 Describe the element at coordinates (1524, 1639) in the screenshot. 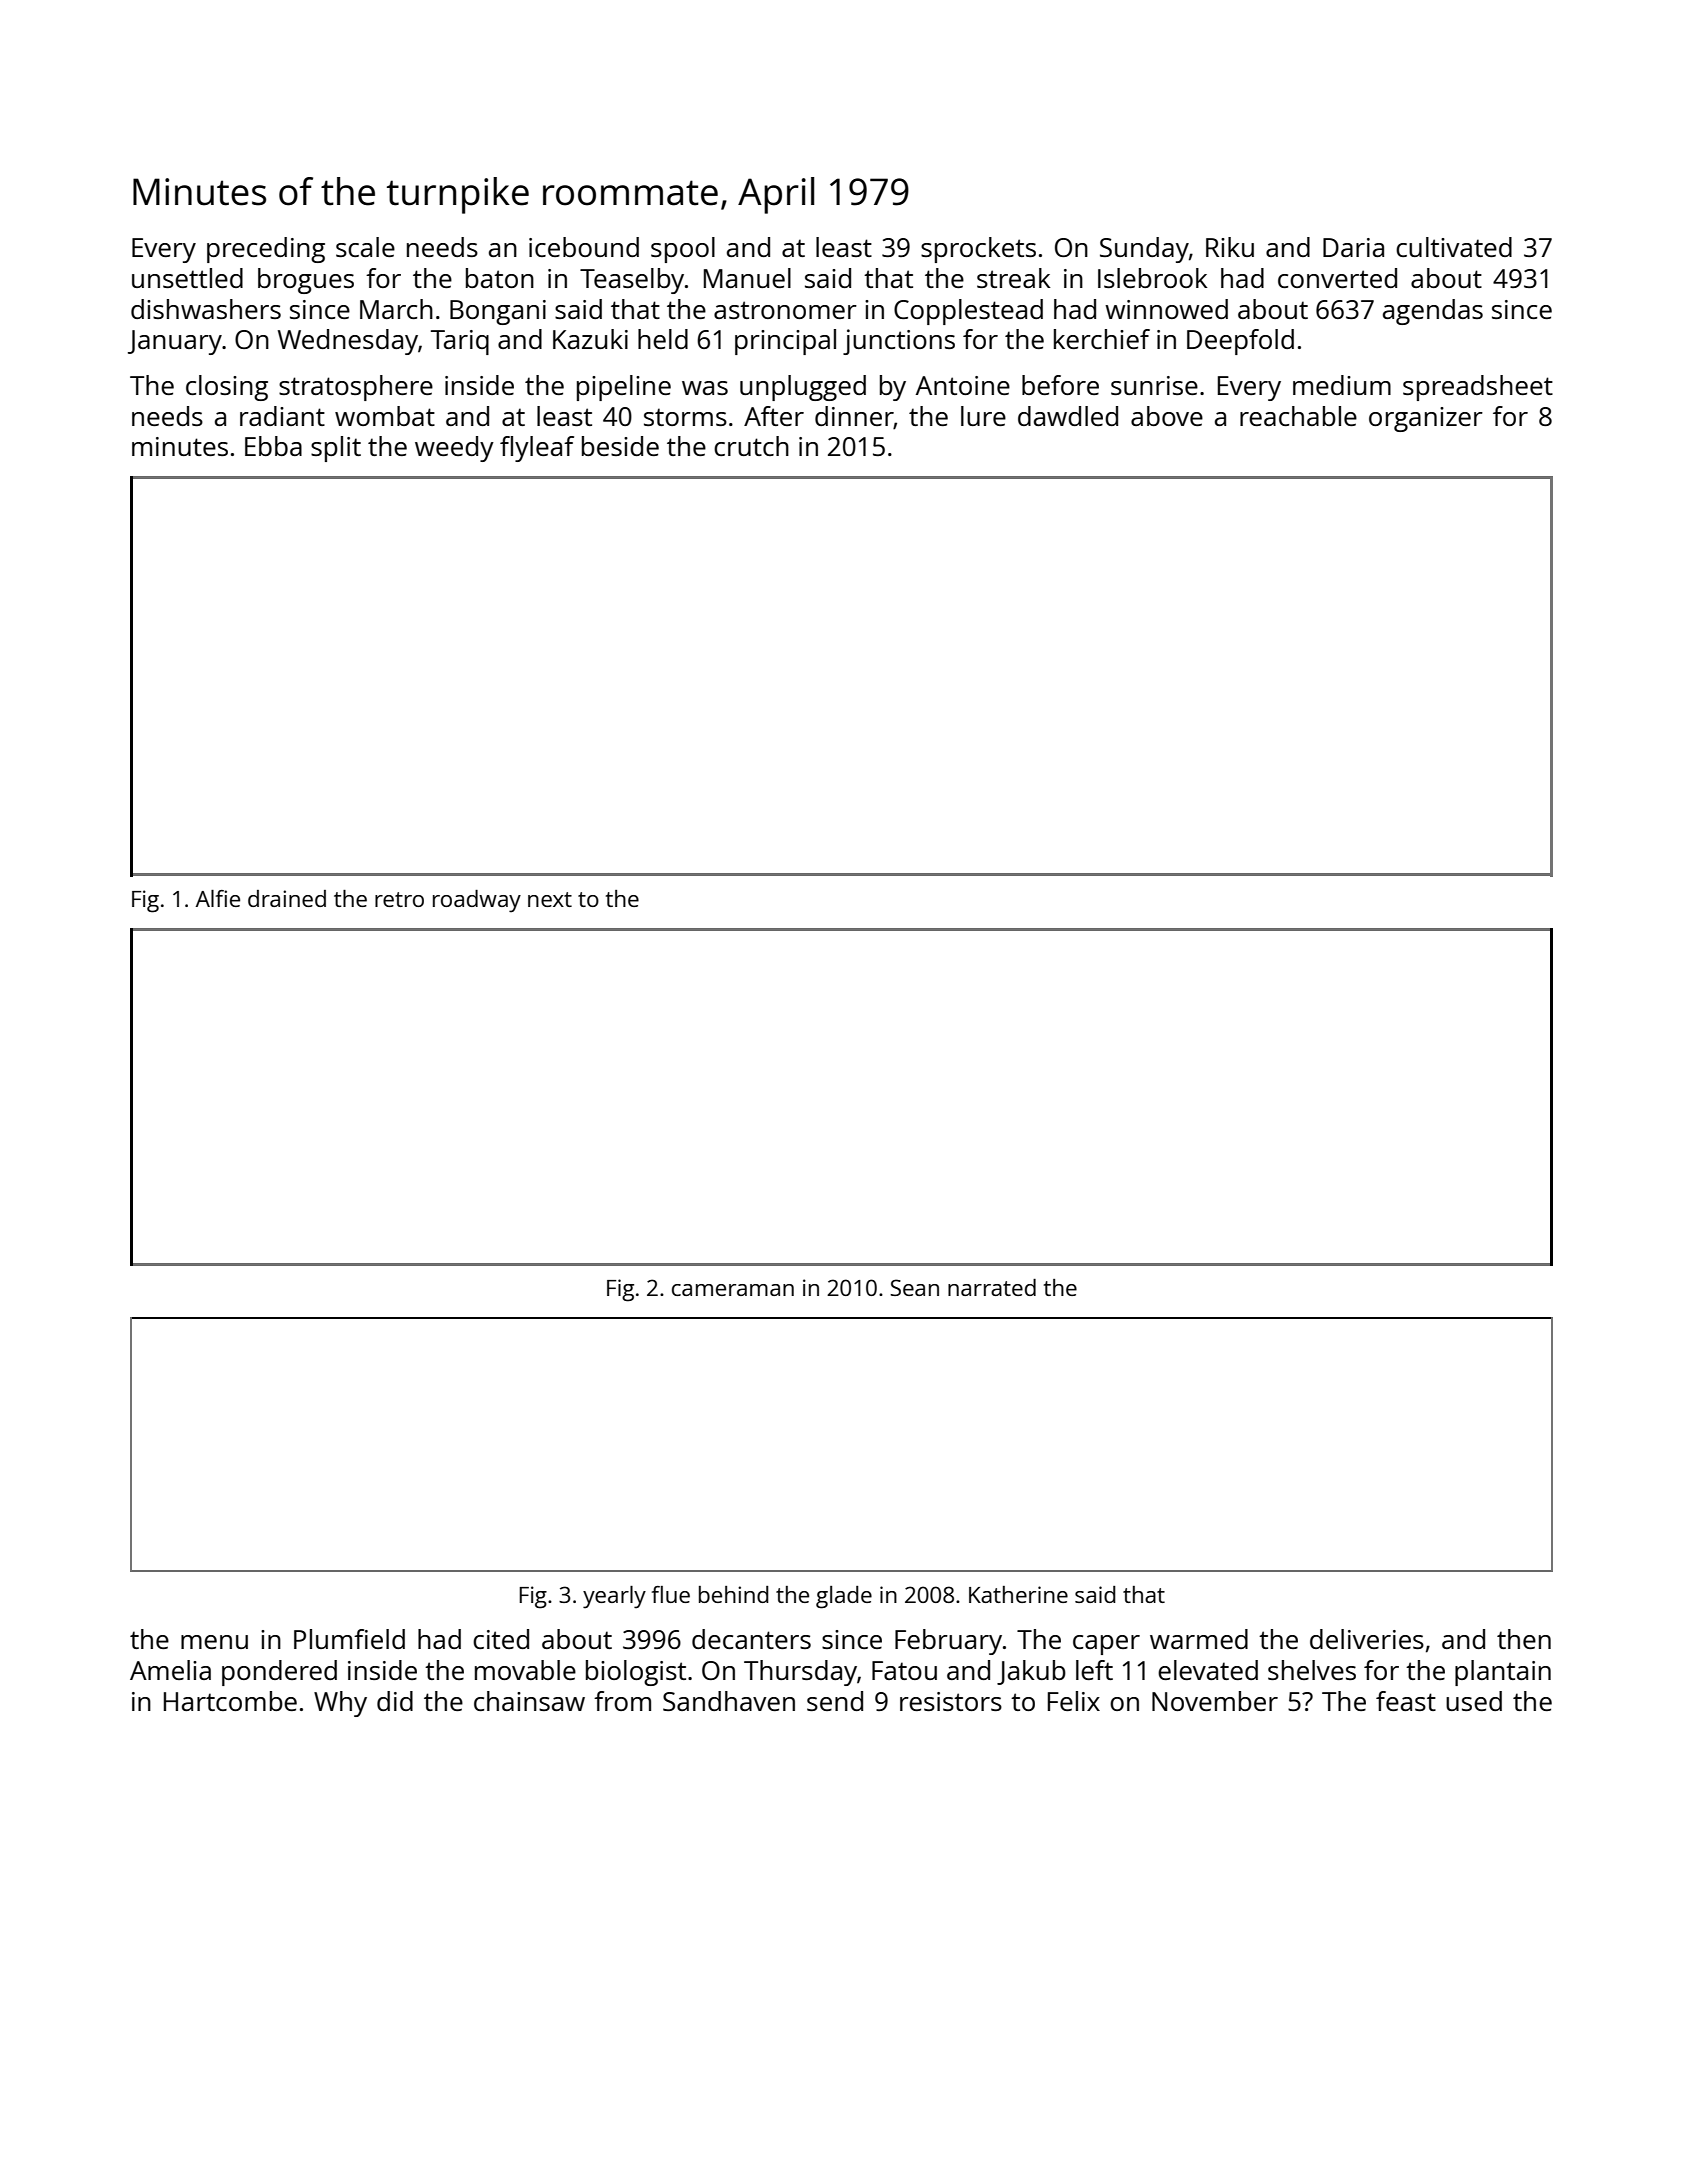

I see `then` at that location.
